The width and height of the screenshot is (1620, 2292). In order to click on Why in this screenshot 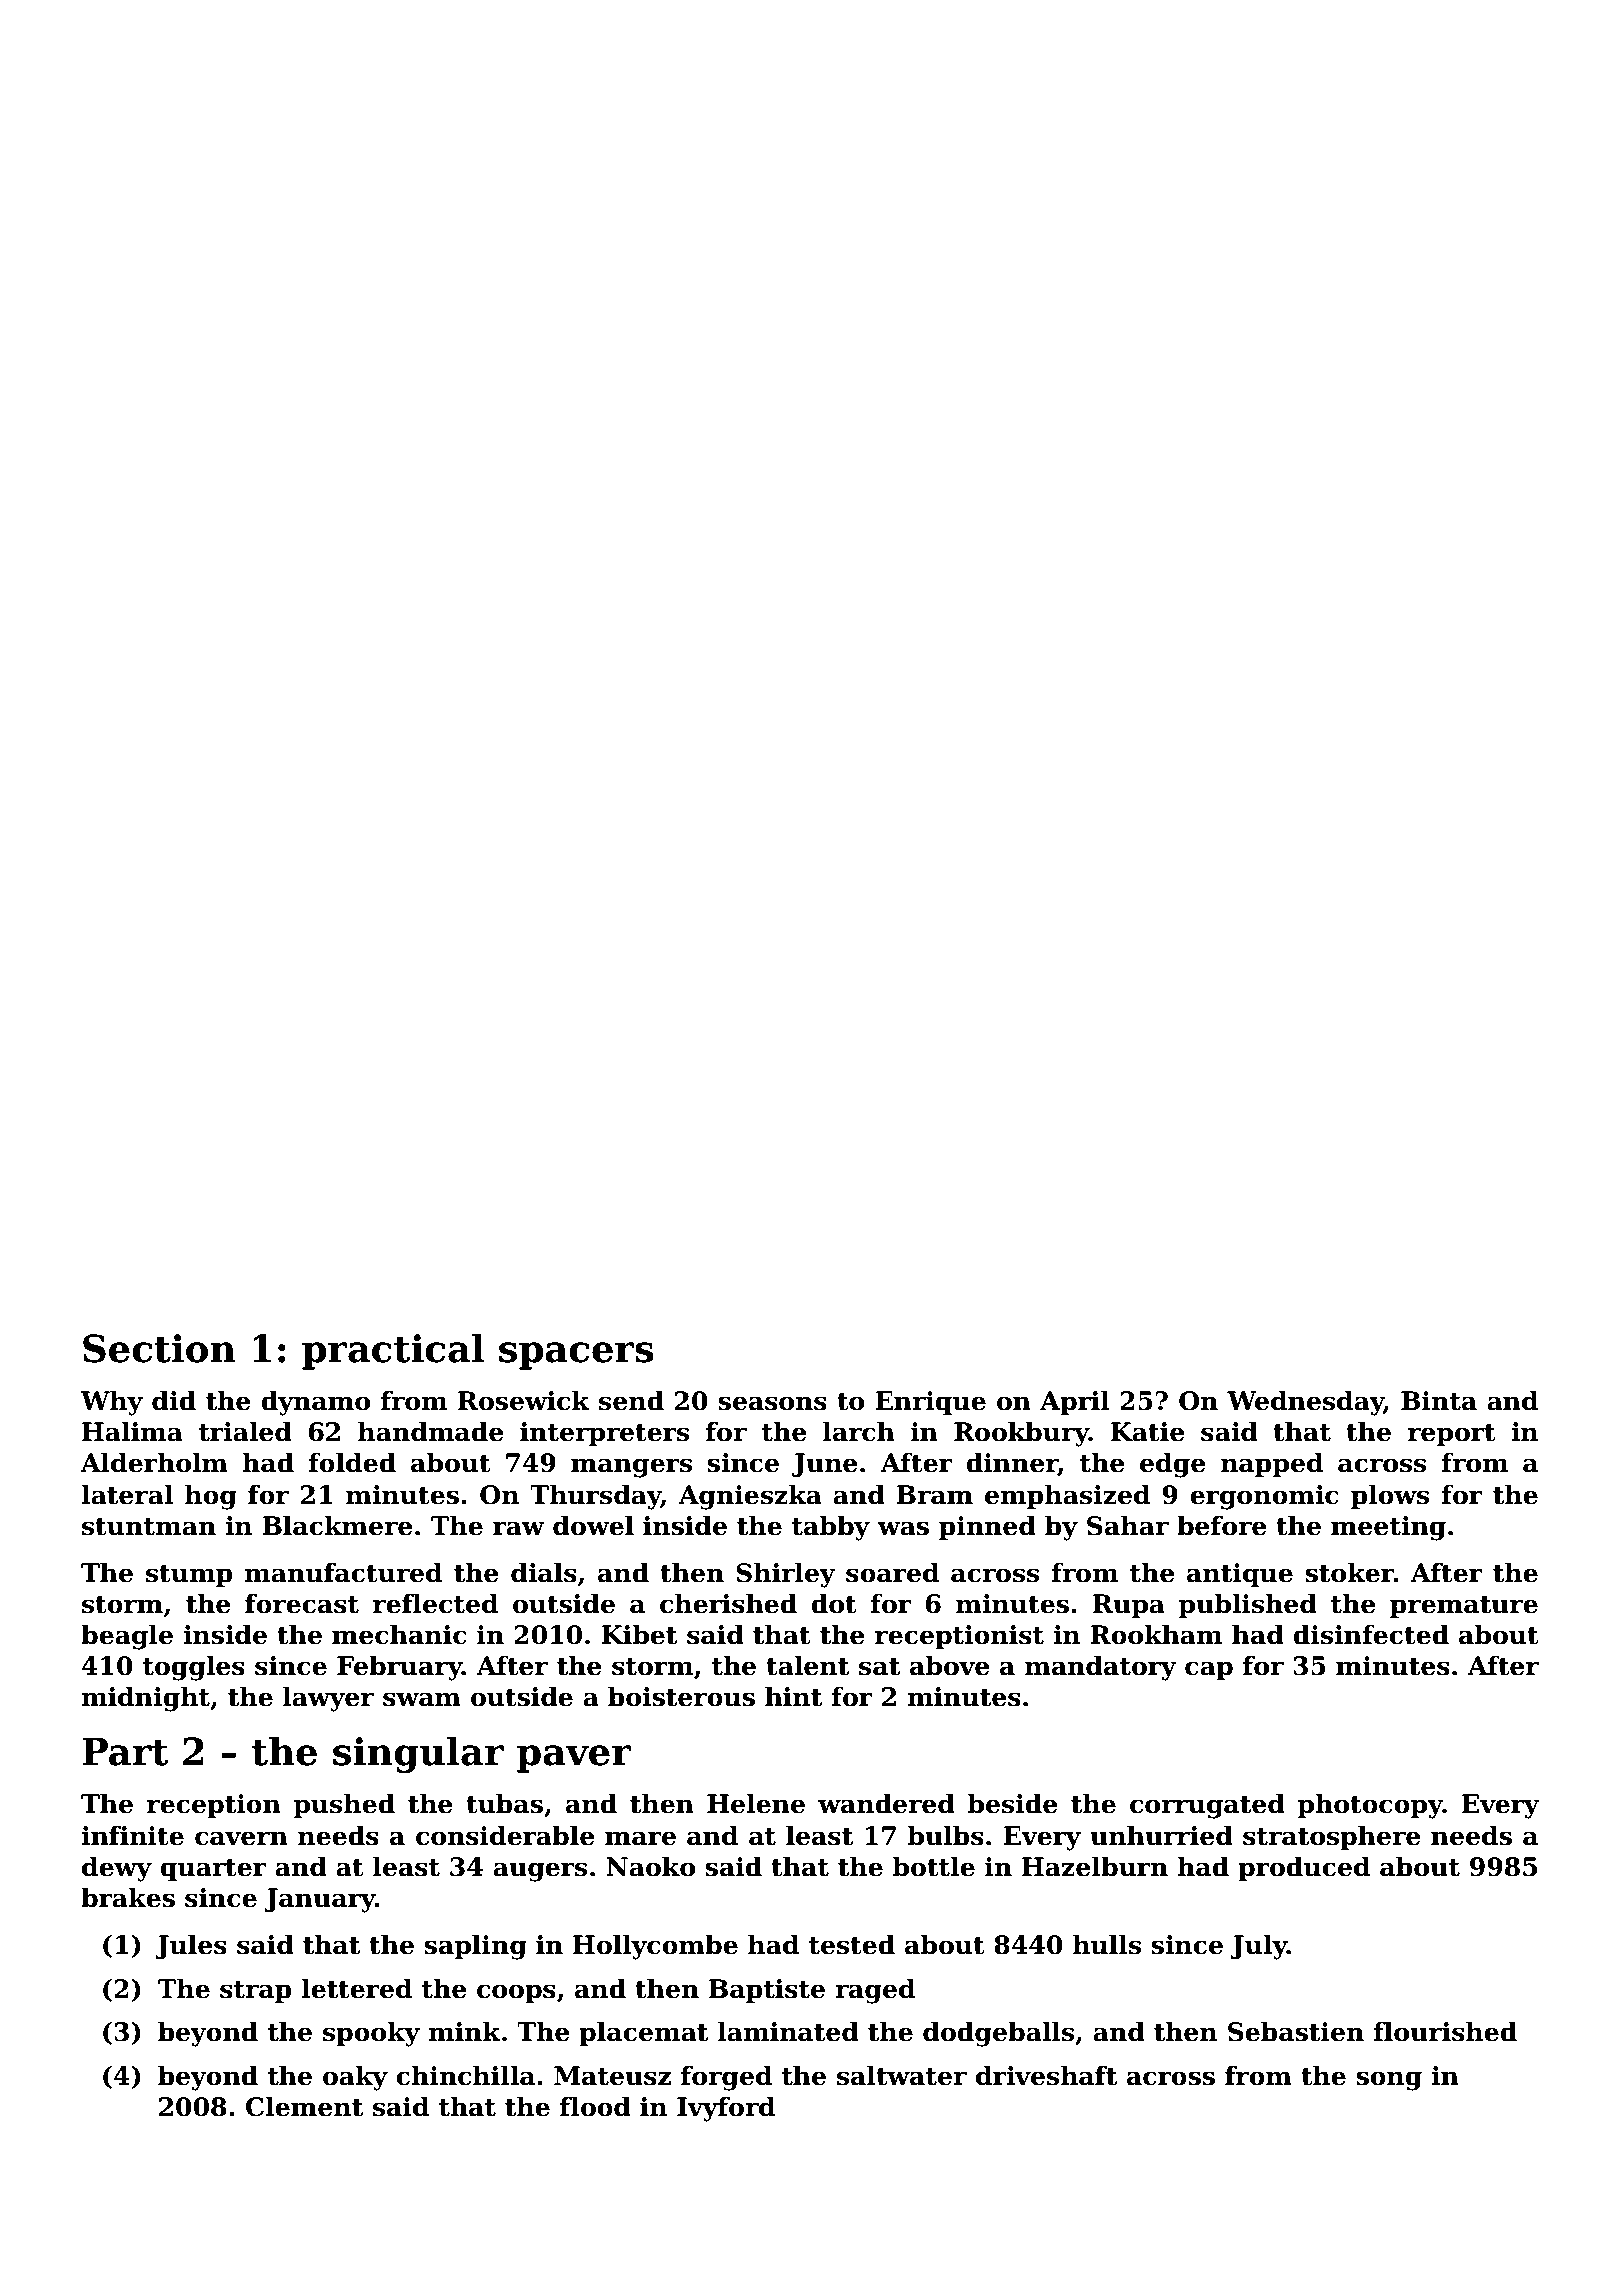, I will do `click(111, 1403)`.
